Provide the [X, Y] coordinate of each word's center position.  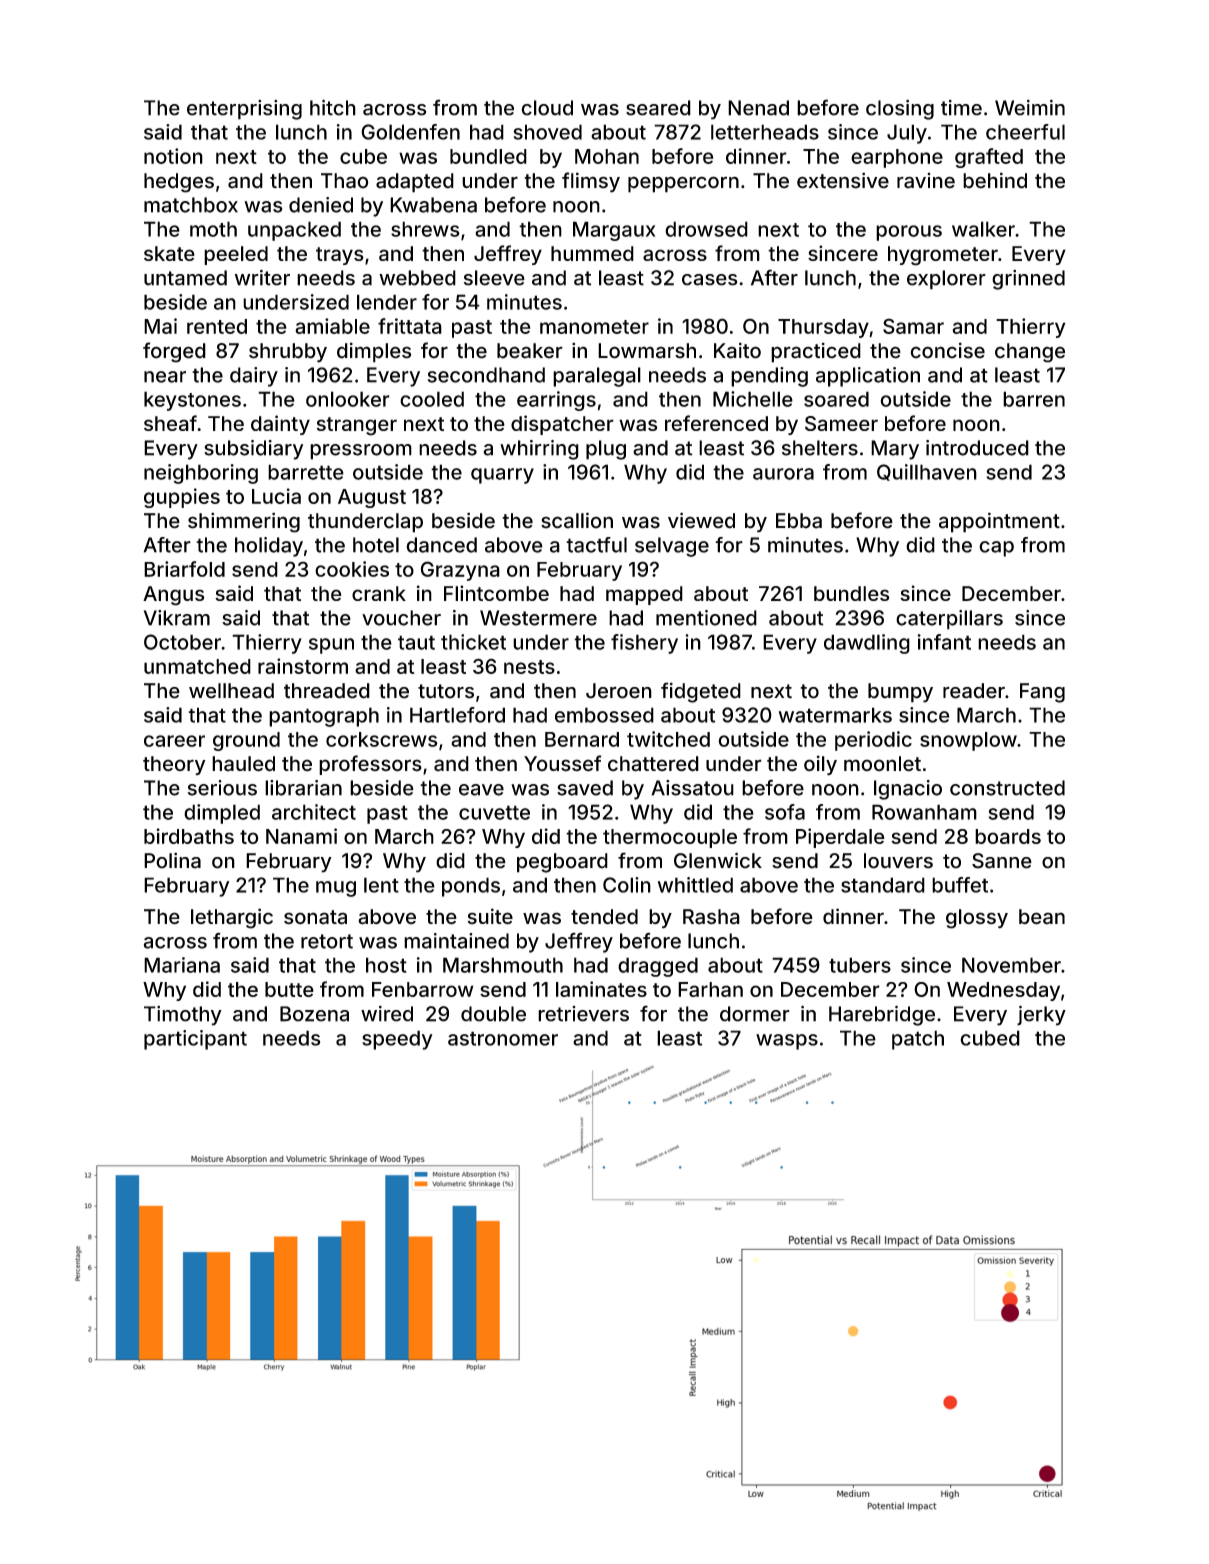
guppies [182, 498]
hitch [333, 107]
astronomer [503, 1038]
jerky [1041, 1015]
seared [658, 108]
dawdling [867, 644]
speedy [397, 1040]
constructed [1007, 788]
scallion [577, 520]
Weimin [1030, 108]
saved [585, 788]
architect [314, 812]
